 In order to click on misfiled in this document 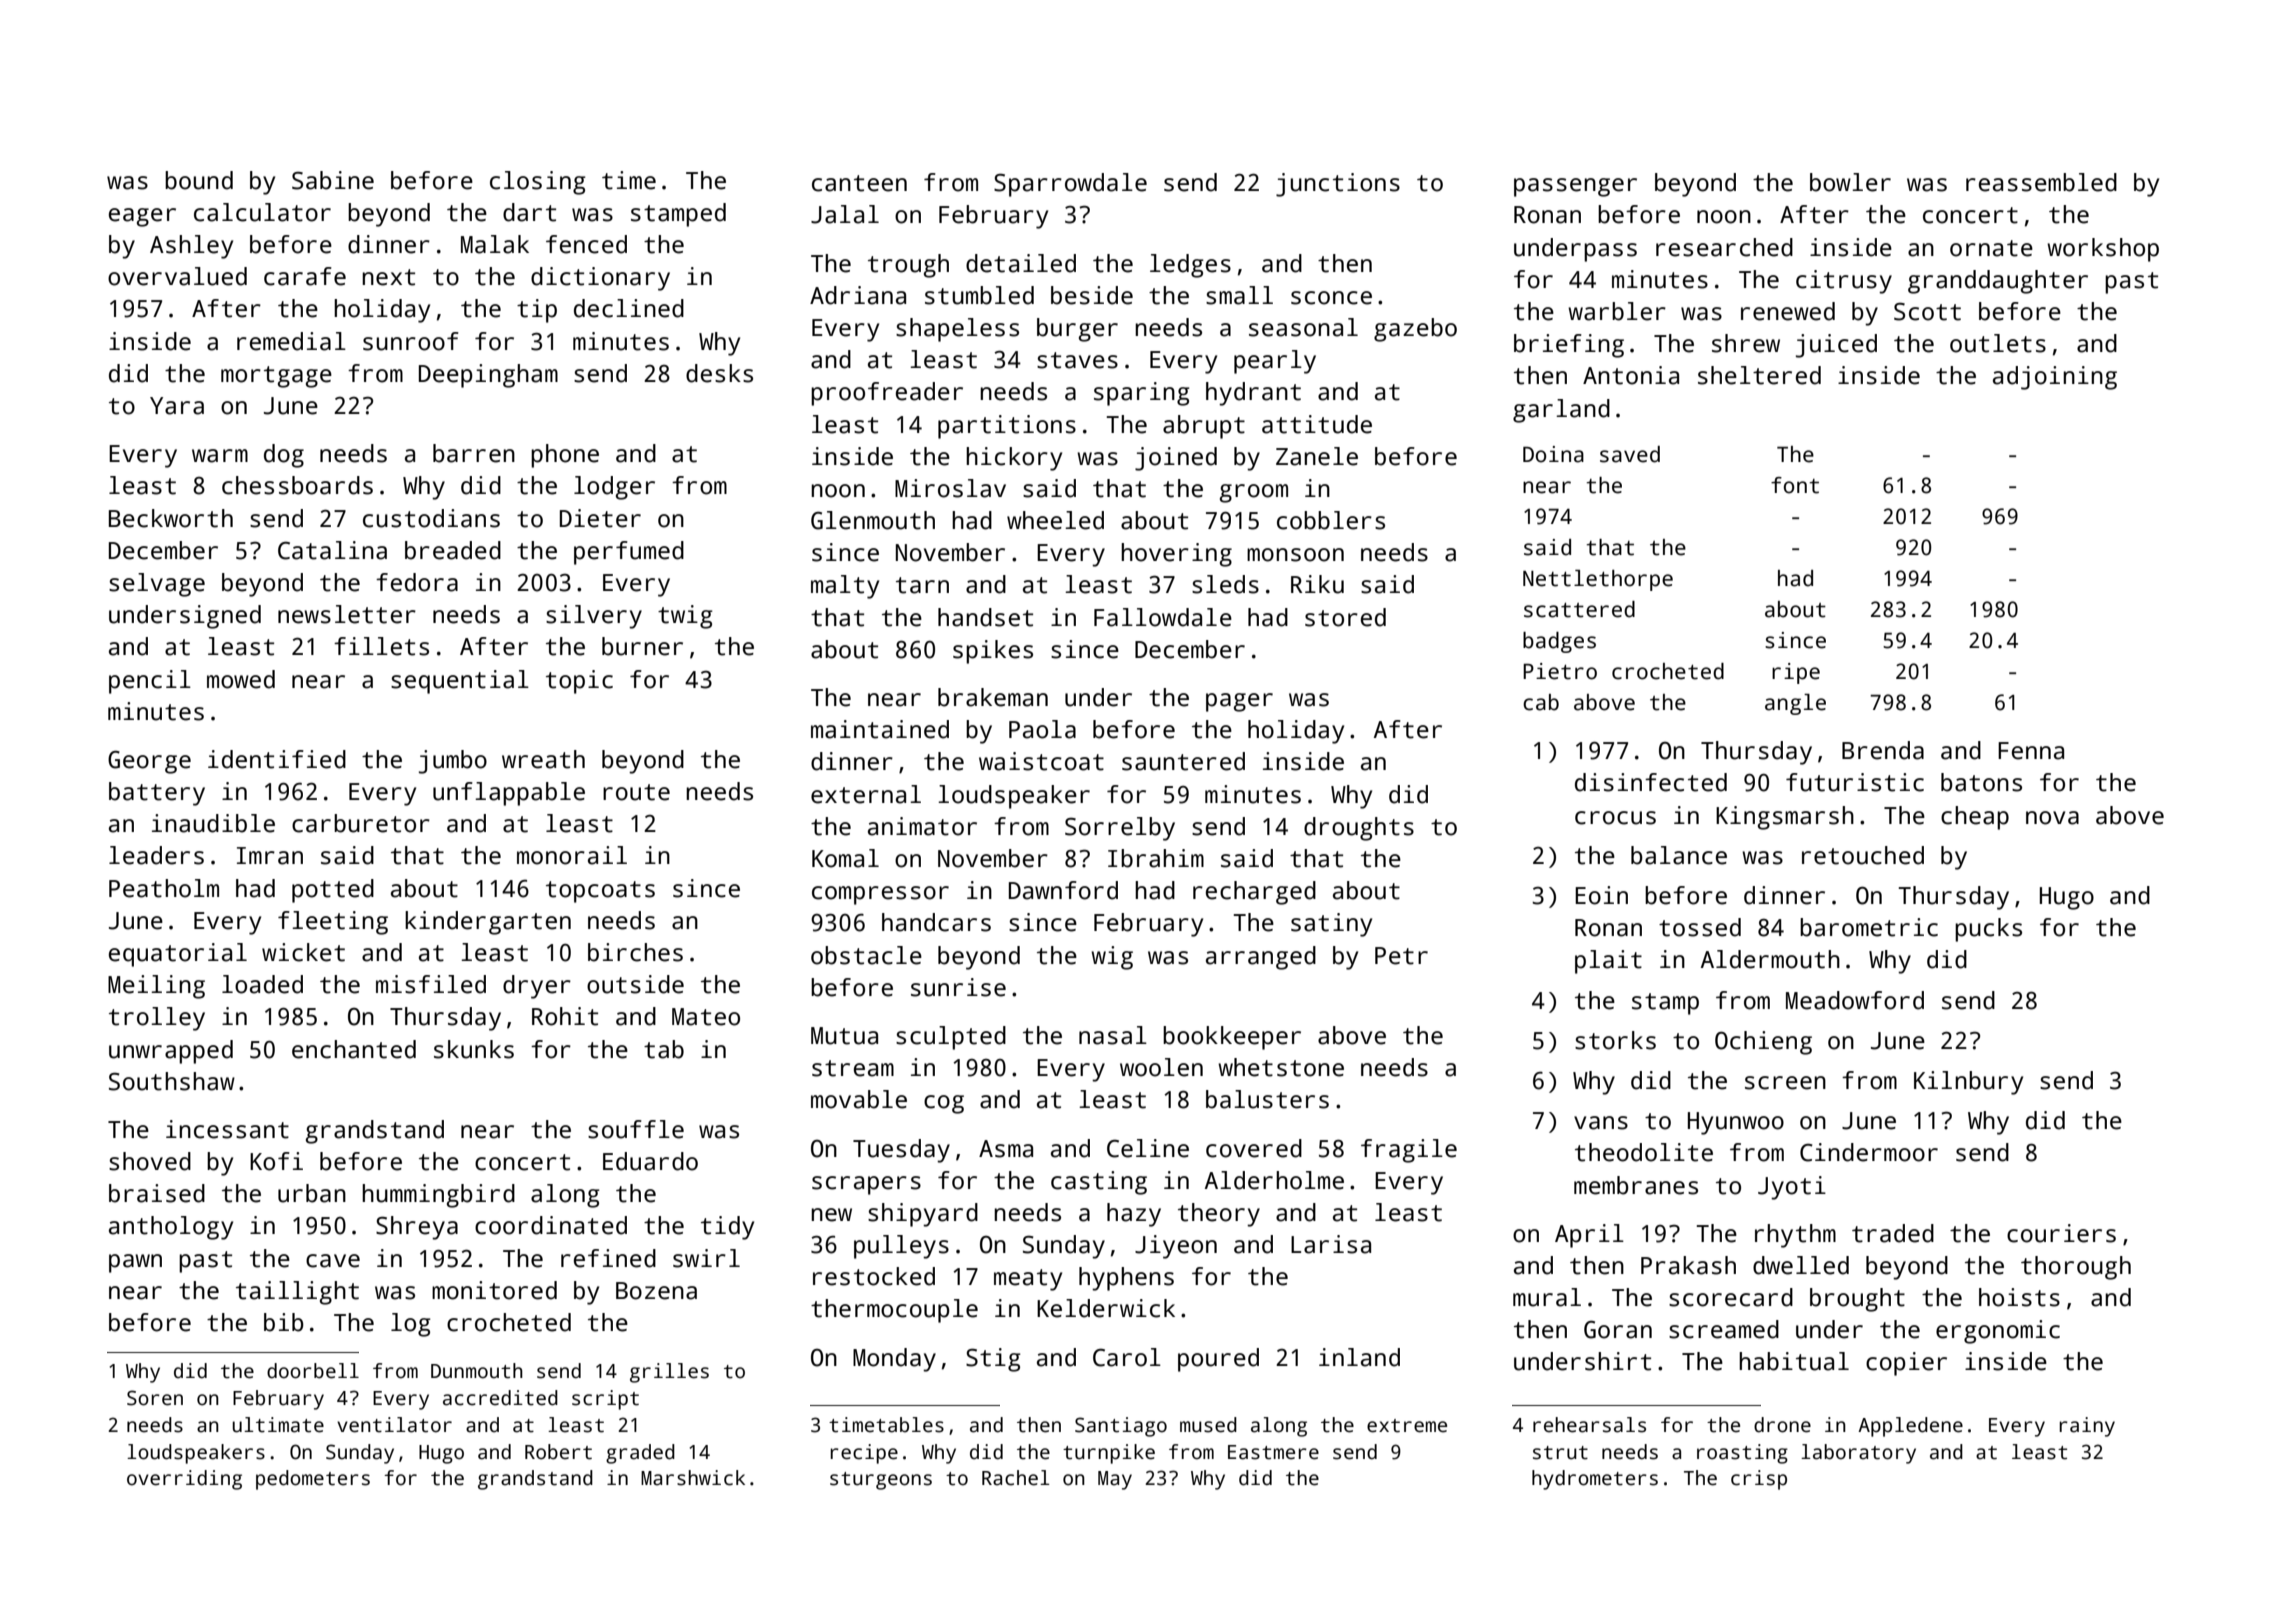, I will do `click(431, 984)`.
